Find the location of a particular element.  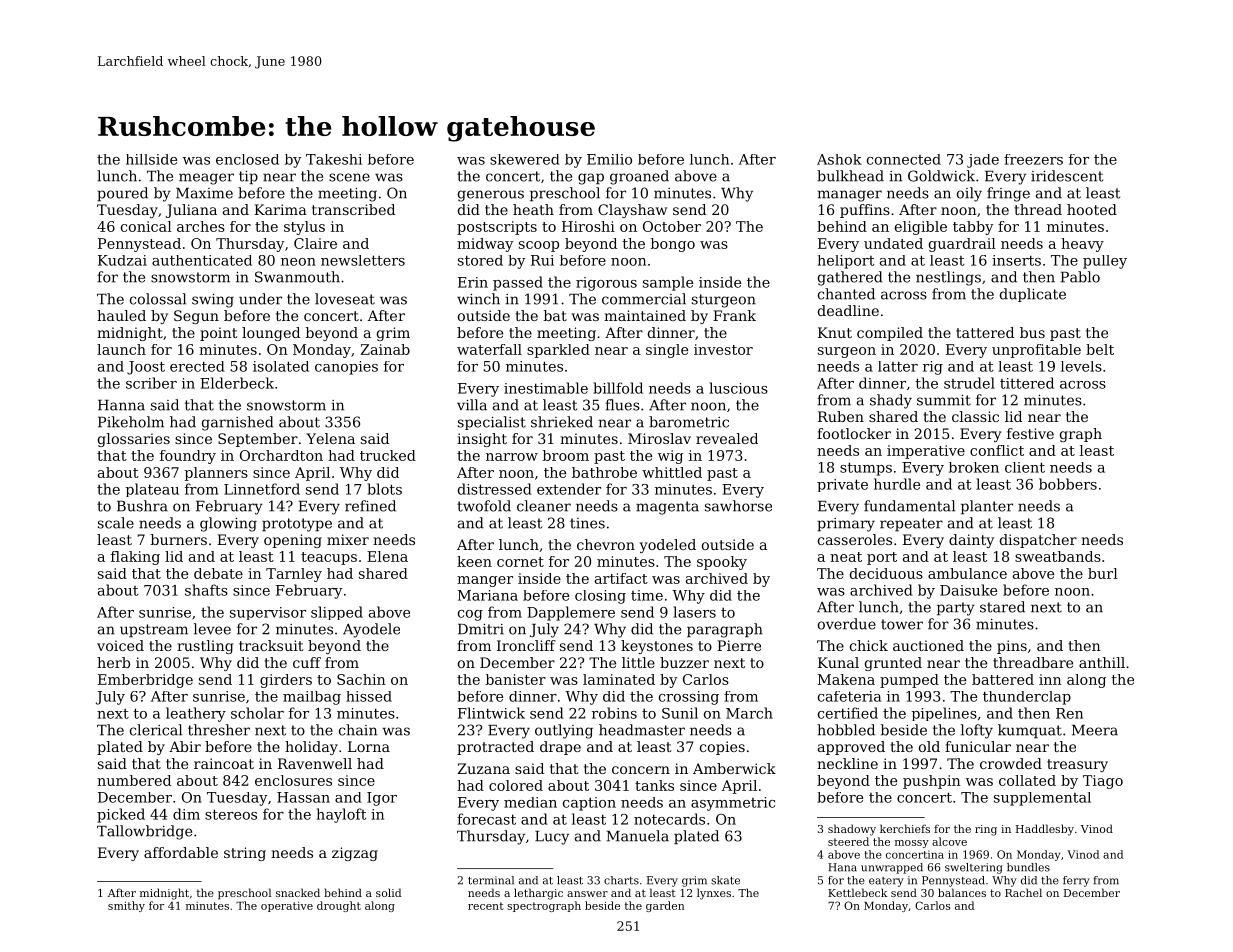

Ashok is located at coordinates (839, 159).
